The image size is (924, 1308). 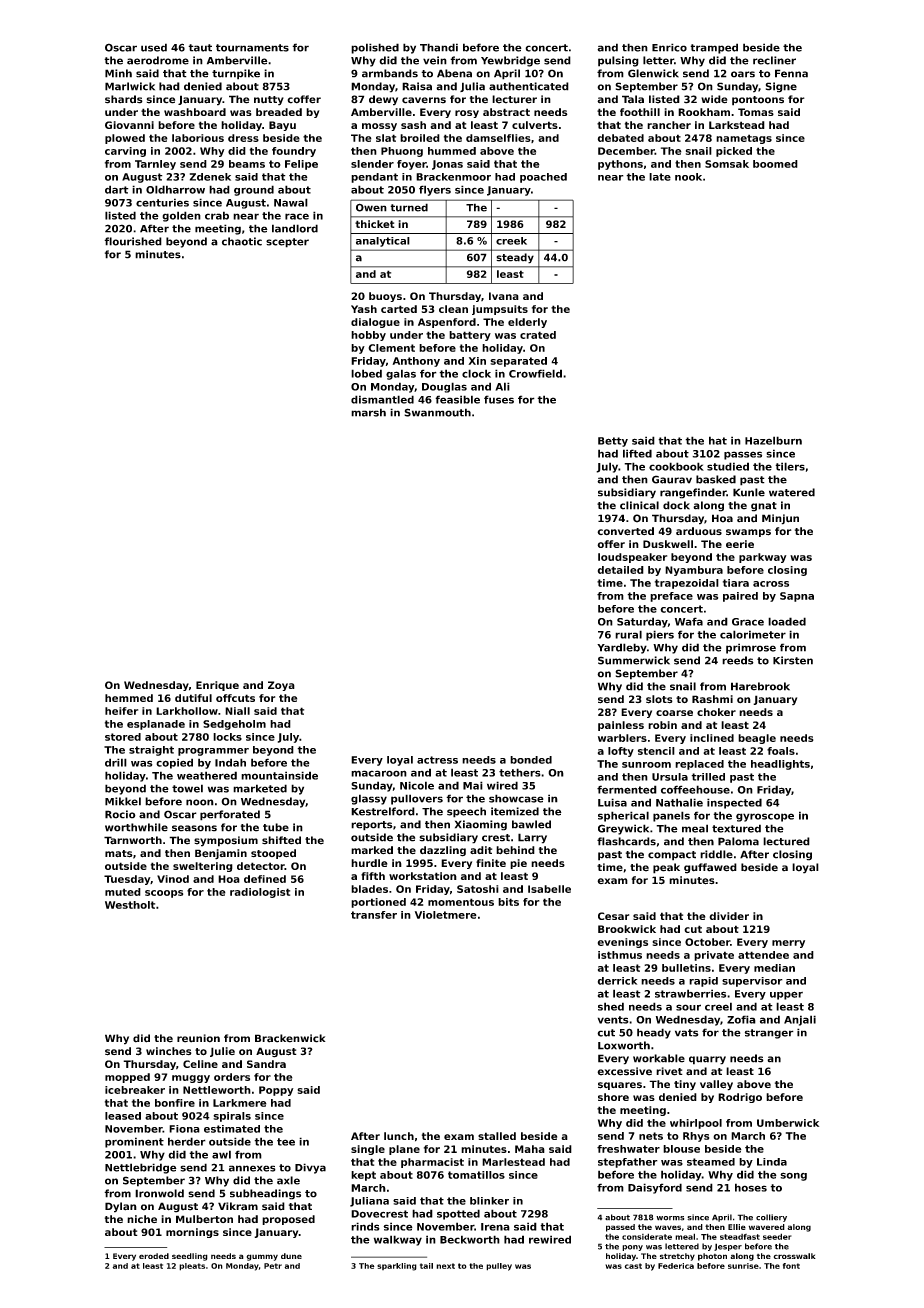 I want to click on annexes, so click(x=252, y=1168).
